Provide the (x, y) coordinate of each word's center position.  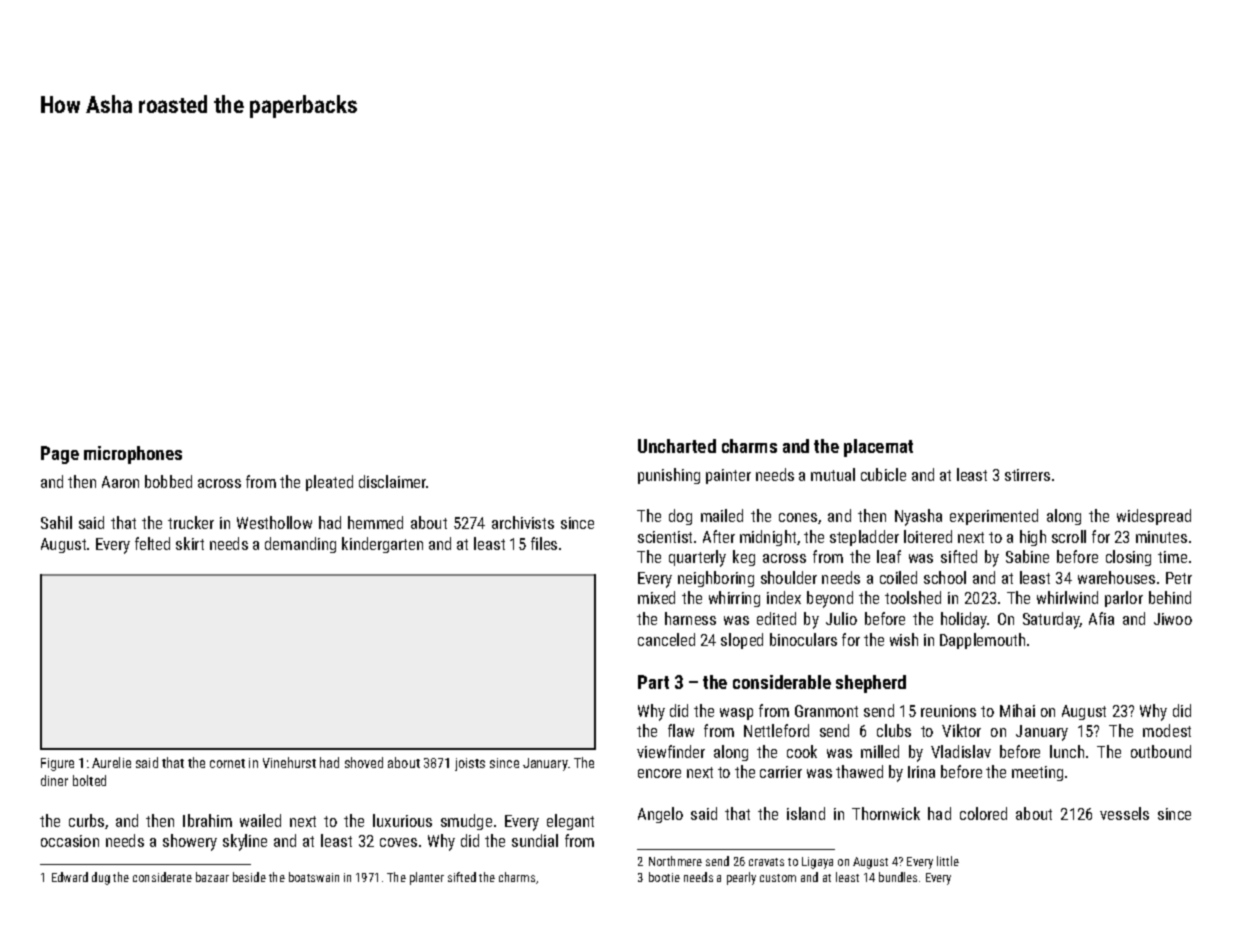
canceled (666, 639)
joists (470, 764)
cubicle (883, 474)
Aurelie (111, 762)
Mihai (1017, 710)
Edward (70, 877)
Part (653, 682)
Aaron (120, 482)
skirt (190, 543)
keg (744, 558)
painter (728, 476)
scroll (1069, 536)
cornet (227, 763)
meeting (1037, 773)
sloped (742, 641)
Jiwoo (1173, 619)
